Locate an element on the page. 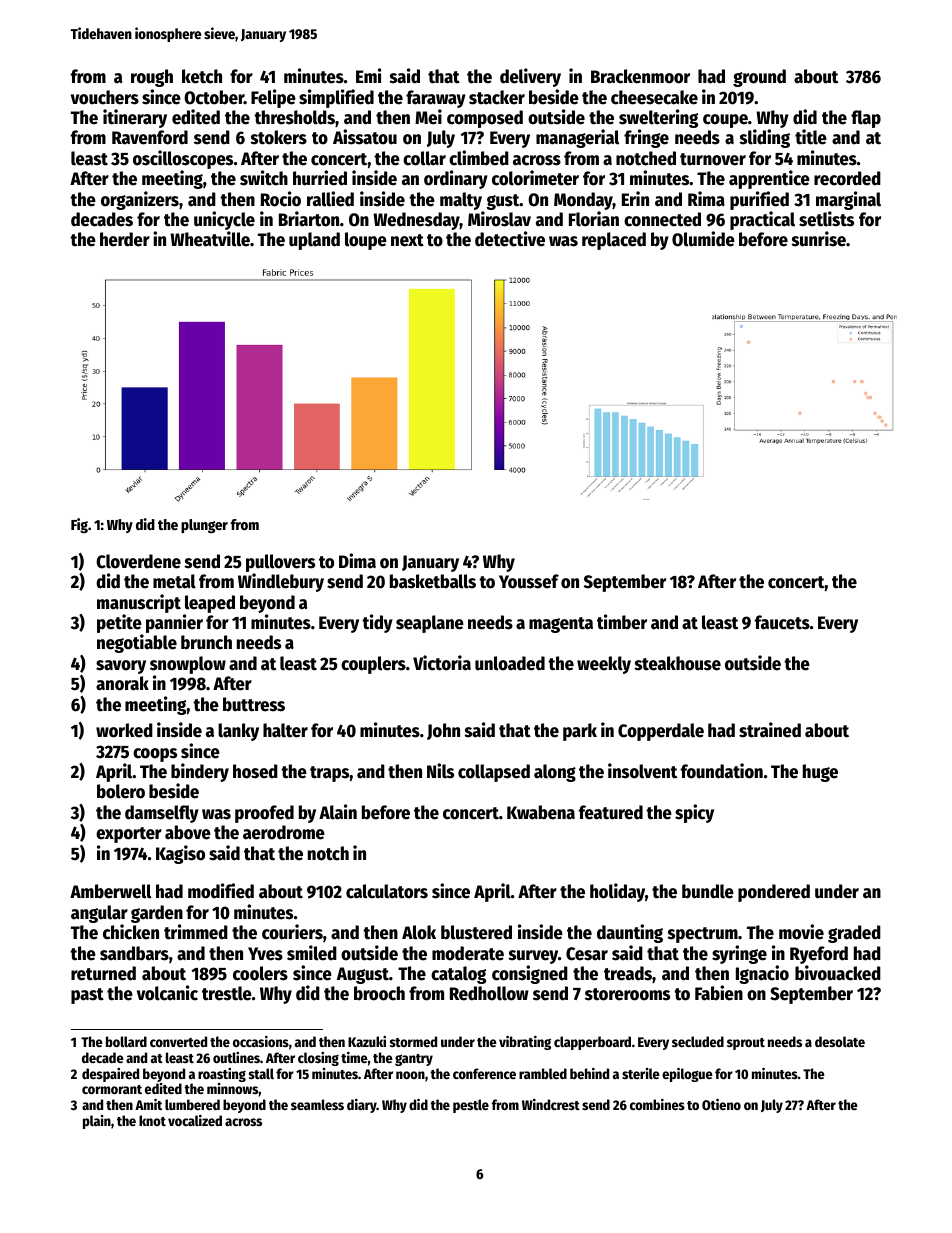 The height and width of the document is (1233, 952). faucets is located at coordinates (782, 622).
